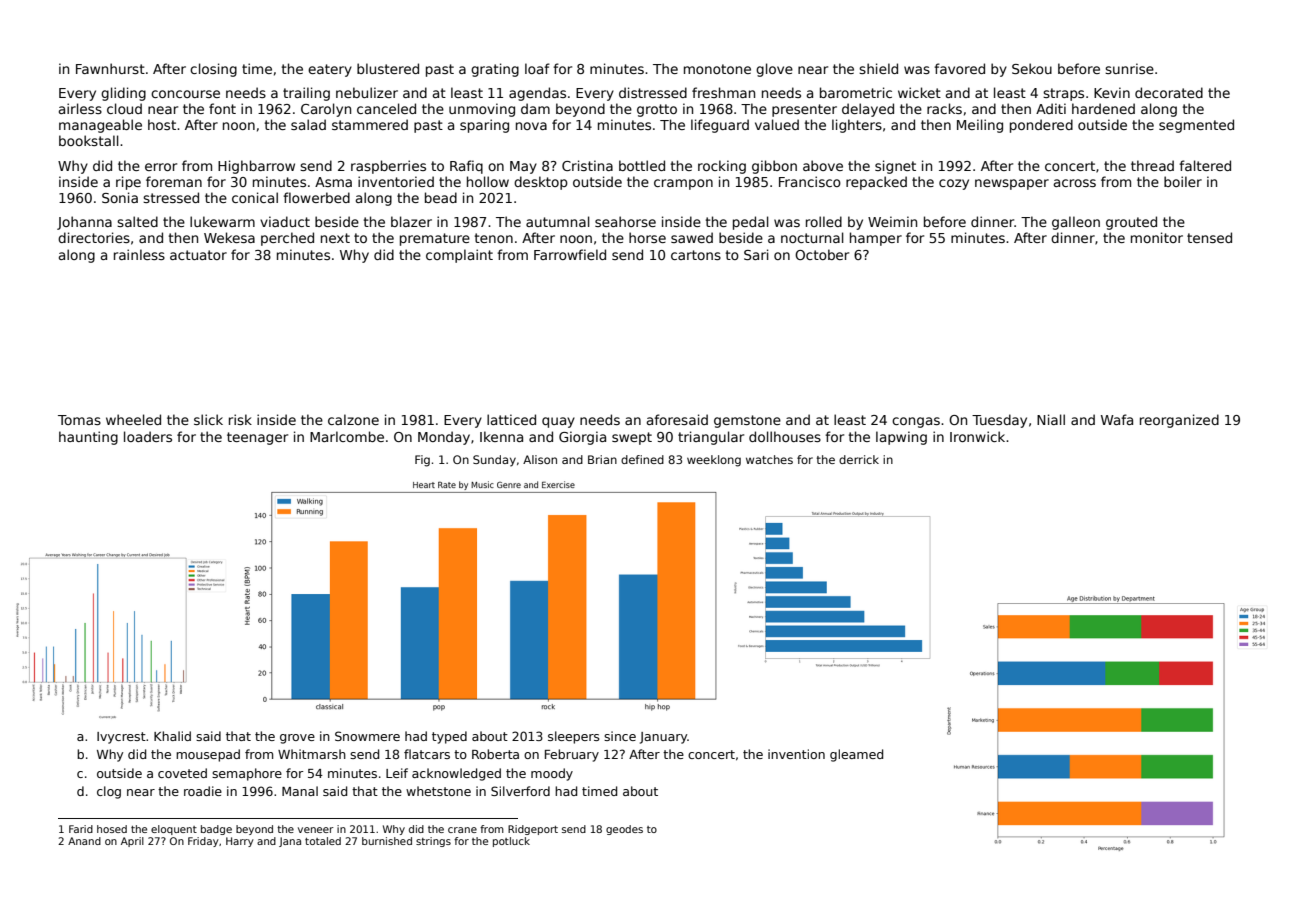 This screenshot has width=1308, height=924. Describe the element at coordinates (109, 792) in the screenshot. I see `clog` at that location.
